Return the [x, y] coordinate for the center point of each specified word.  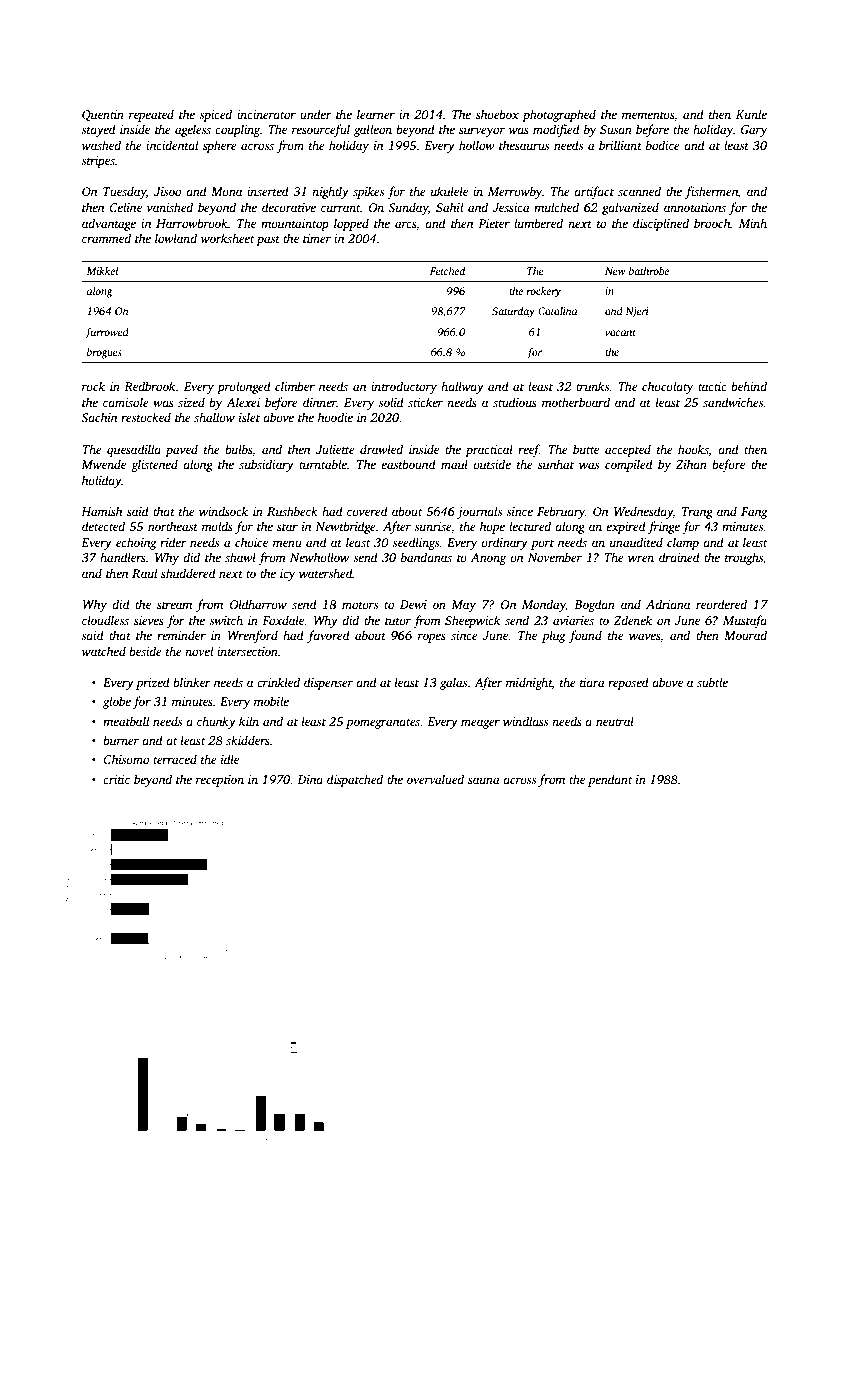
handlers [123, 557]
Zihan [691, 464]
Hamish [101, 511]
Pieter [494, 223]
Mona [226, 191]
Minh [753, 223]
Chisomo [126, 759]
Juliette [335, 449]
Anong [488, 559]
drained [679, 557]
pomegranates [383, 723]
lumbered [538, 223]
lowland [176, 238]
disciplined [661, 224]
